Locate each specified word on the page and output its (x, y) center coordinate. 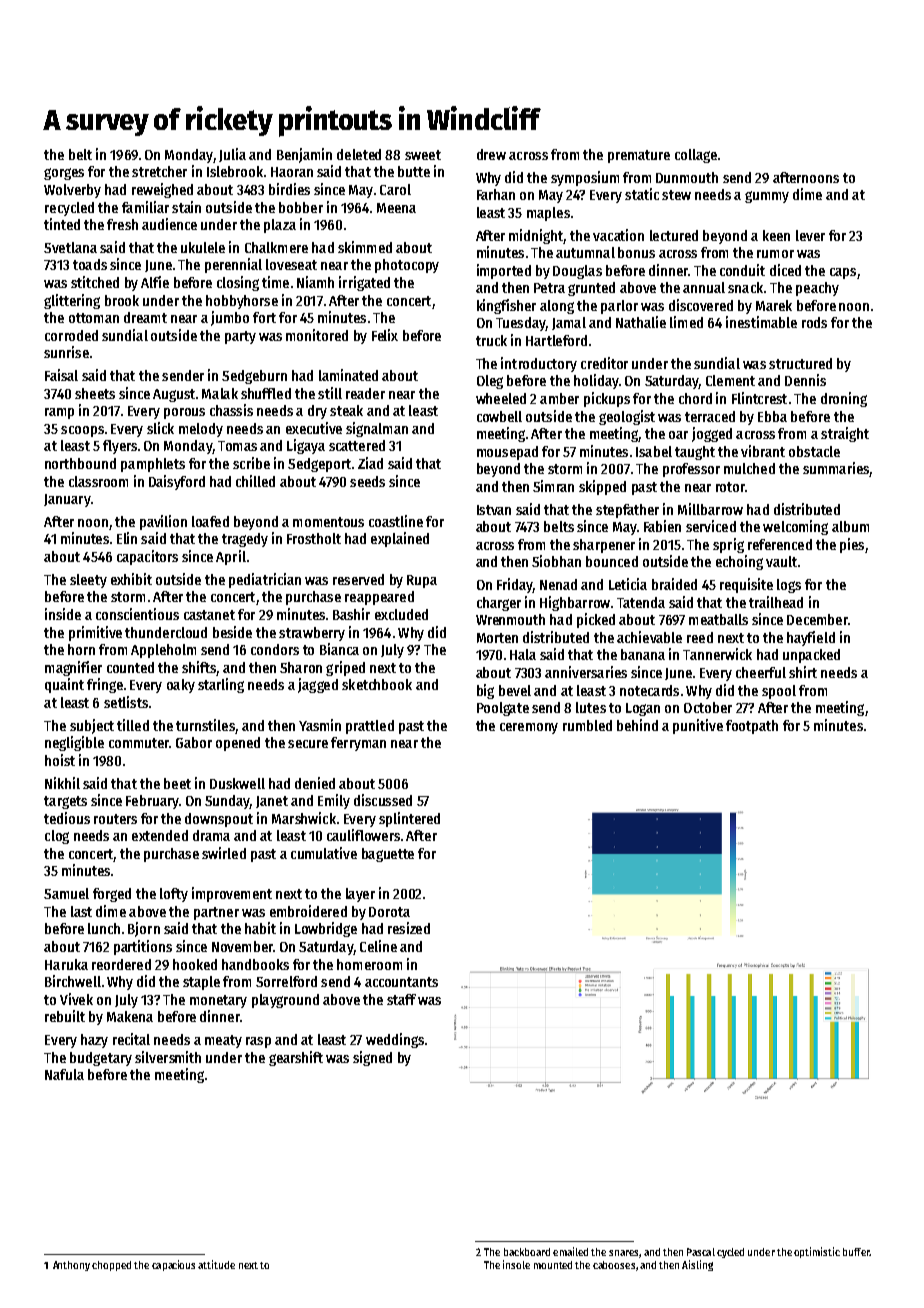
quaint (64, 685)
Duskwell (237, 783)
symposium (585, 178)
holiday (596, 381)
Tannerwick (717, 654)
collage (696, 156)
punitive (698, 726)
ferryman (358, 744)
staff (401, 999)
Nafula (64, 1074)
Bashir (351, 614)
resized (409, 928)
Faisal (61, 375)
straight (845, 434)
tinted (62, 224)
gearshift (296, 1058)
